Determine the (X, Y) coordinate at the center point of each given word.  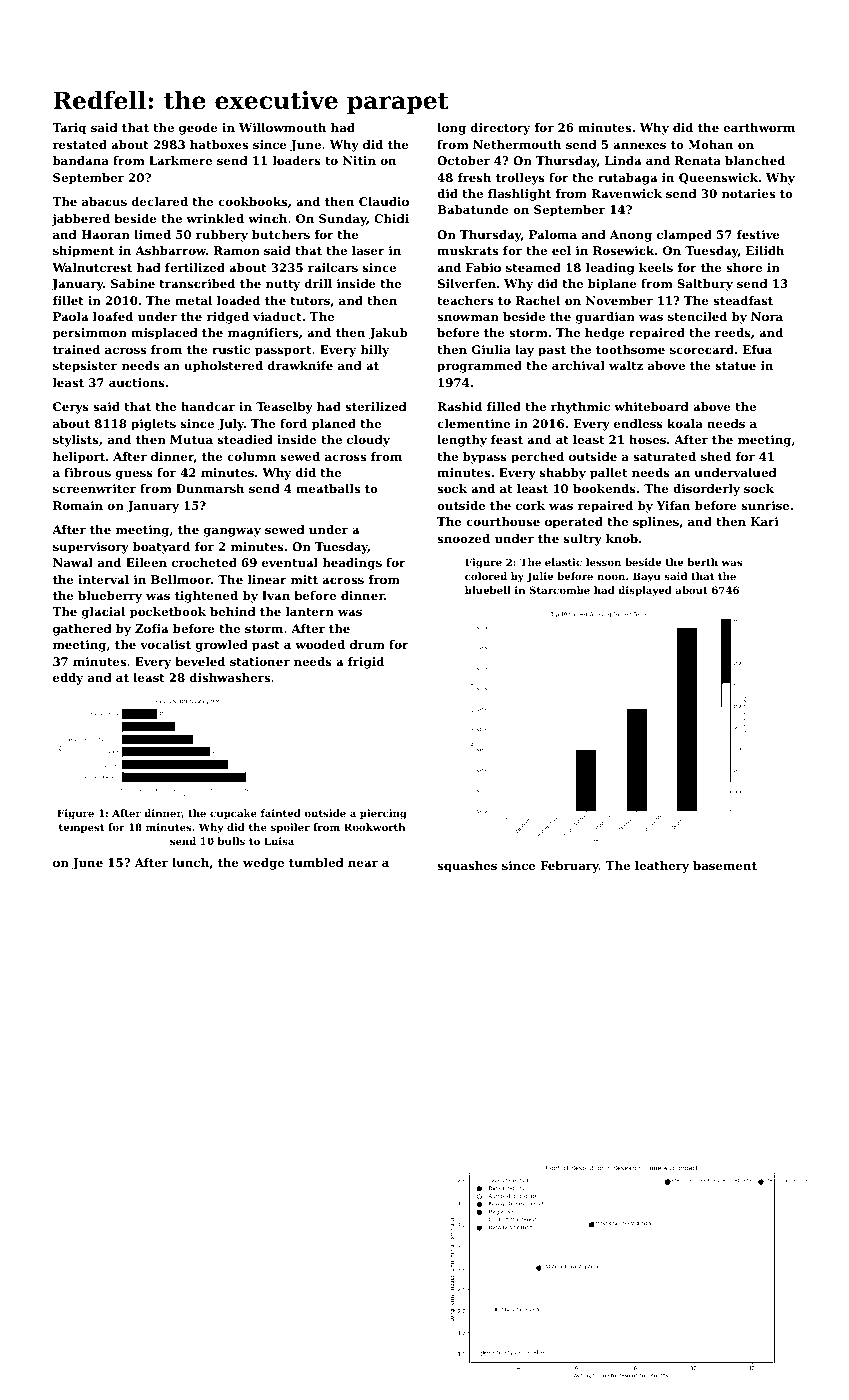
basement (725, 865)
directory (500, 129)
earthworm (759, 127)
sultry (583, 540)
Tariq (69, 129)
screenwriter (94, 488)
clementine (473, 423)
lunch (190, 862)
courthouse (503, 521)
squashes (467, 867)
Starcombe (559, 590)
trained (76, 349)
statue (736, 366)
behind (233, 611)
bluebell (488, 590)
